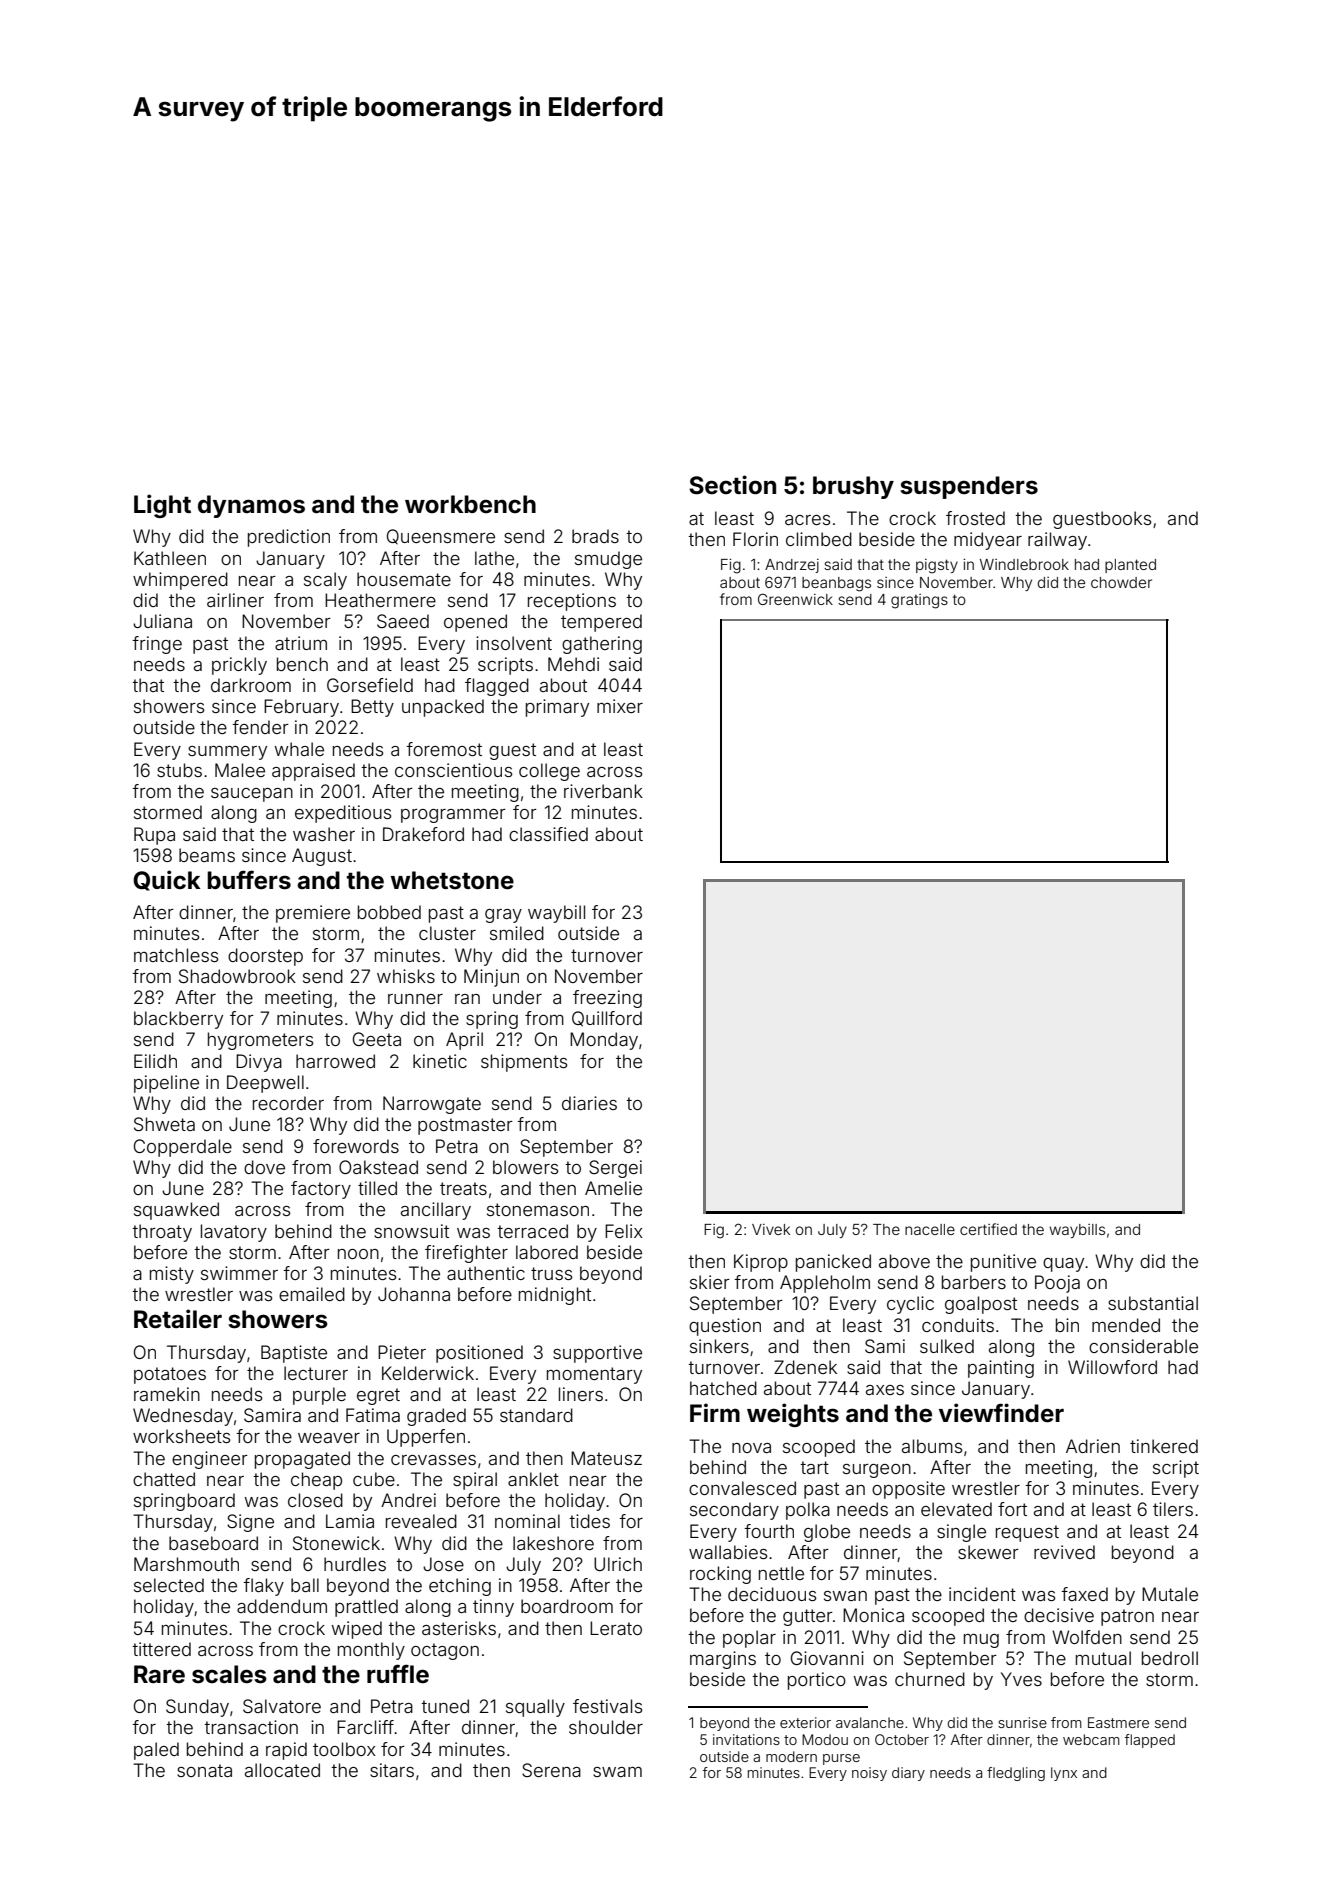  I want to click on Rare, so click(159, 1674).
